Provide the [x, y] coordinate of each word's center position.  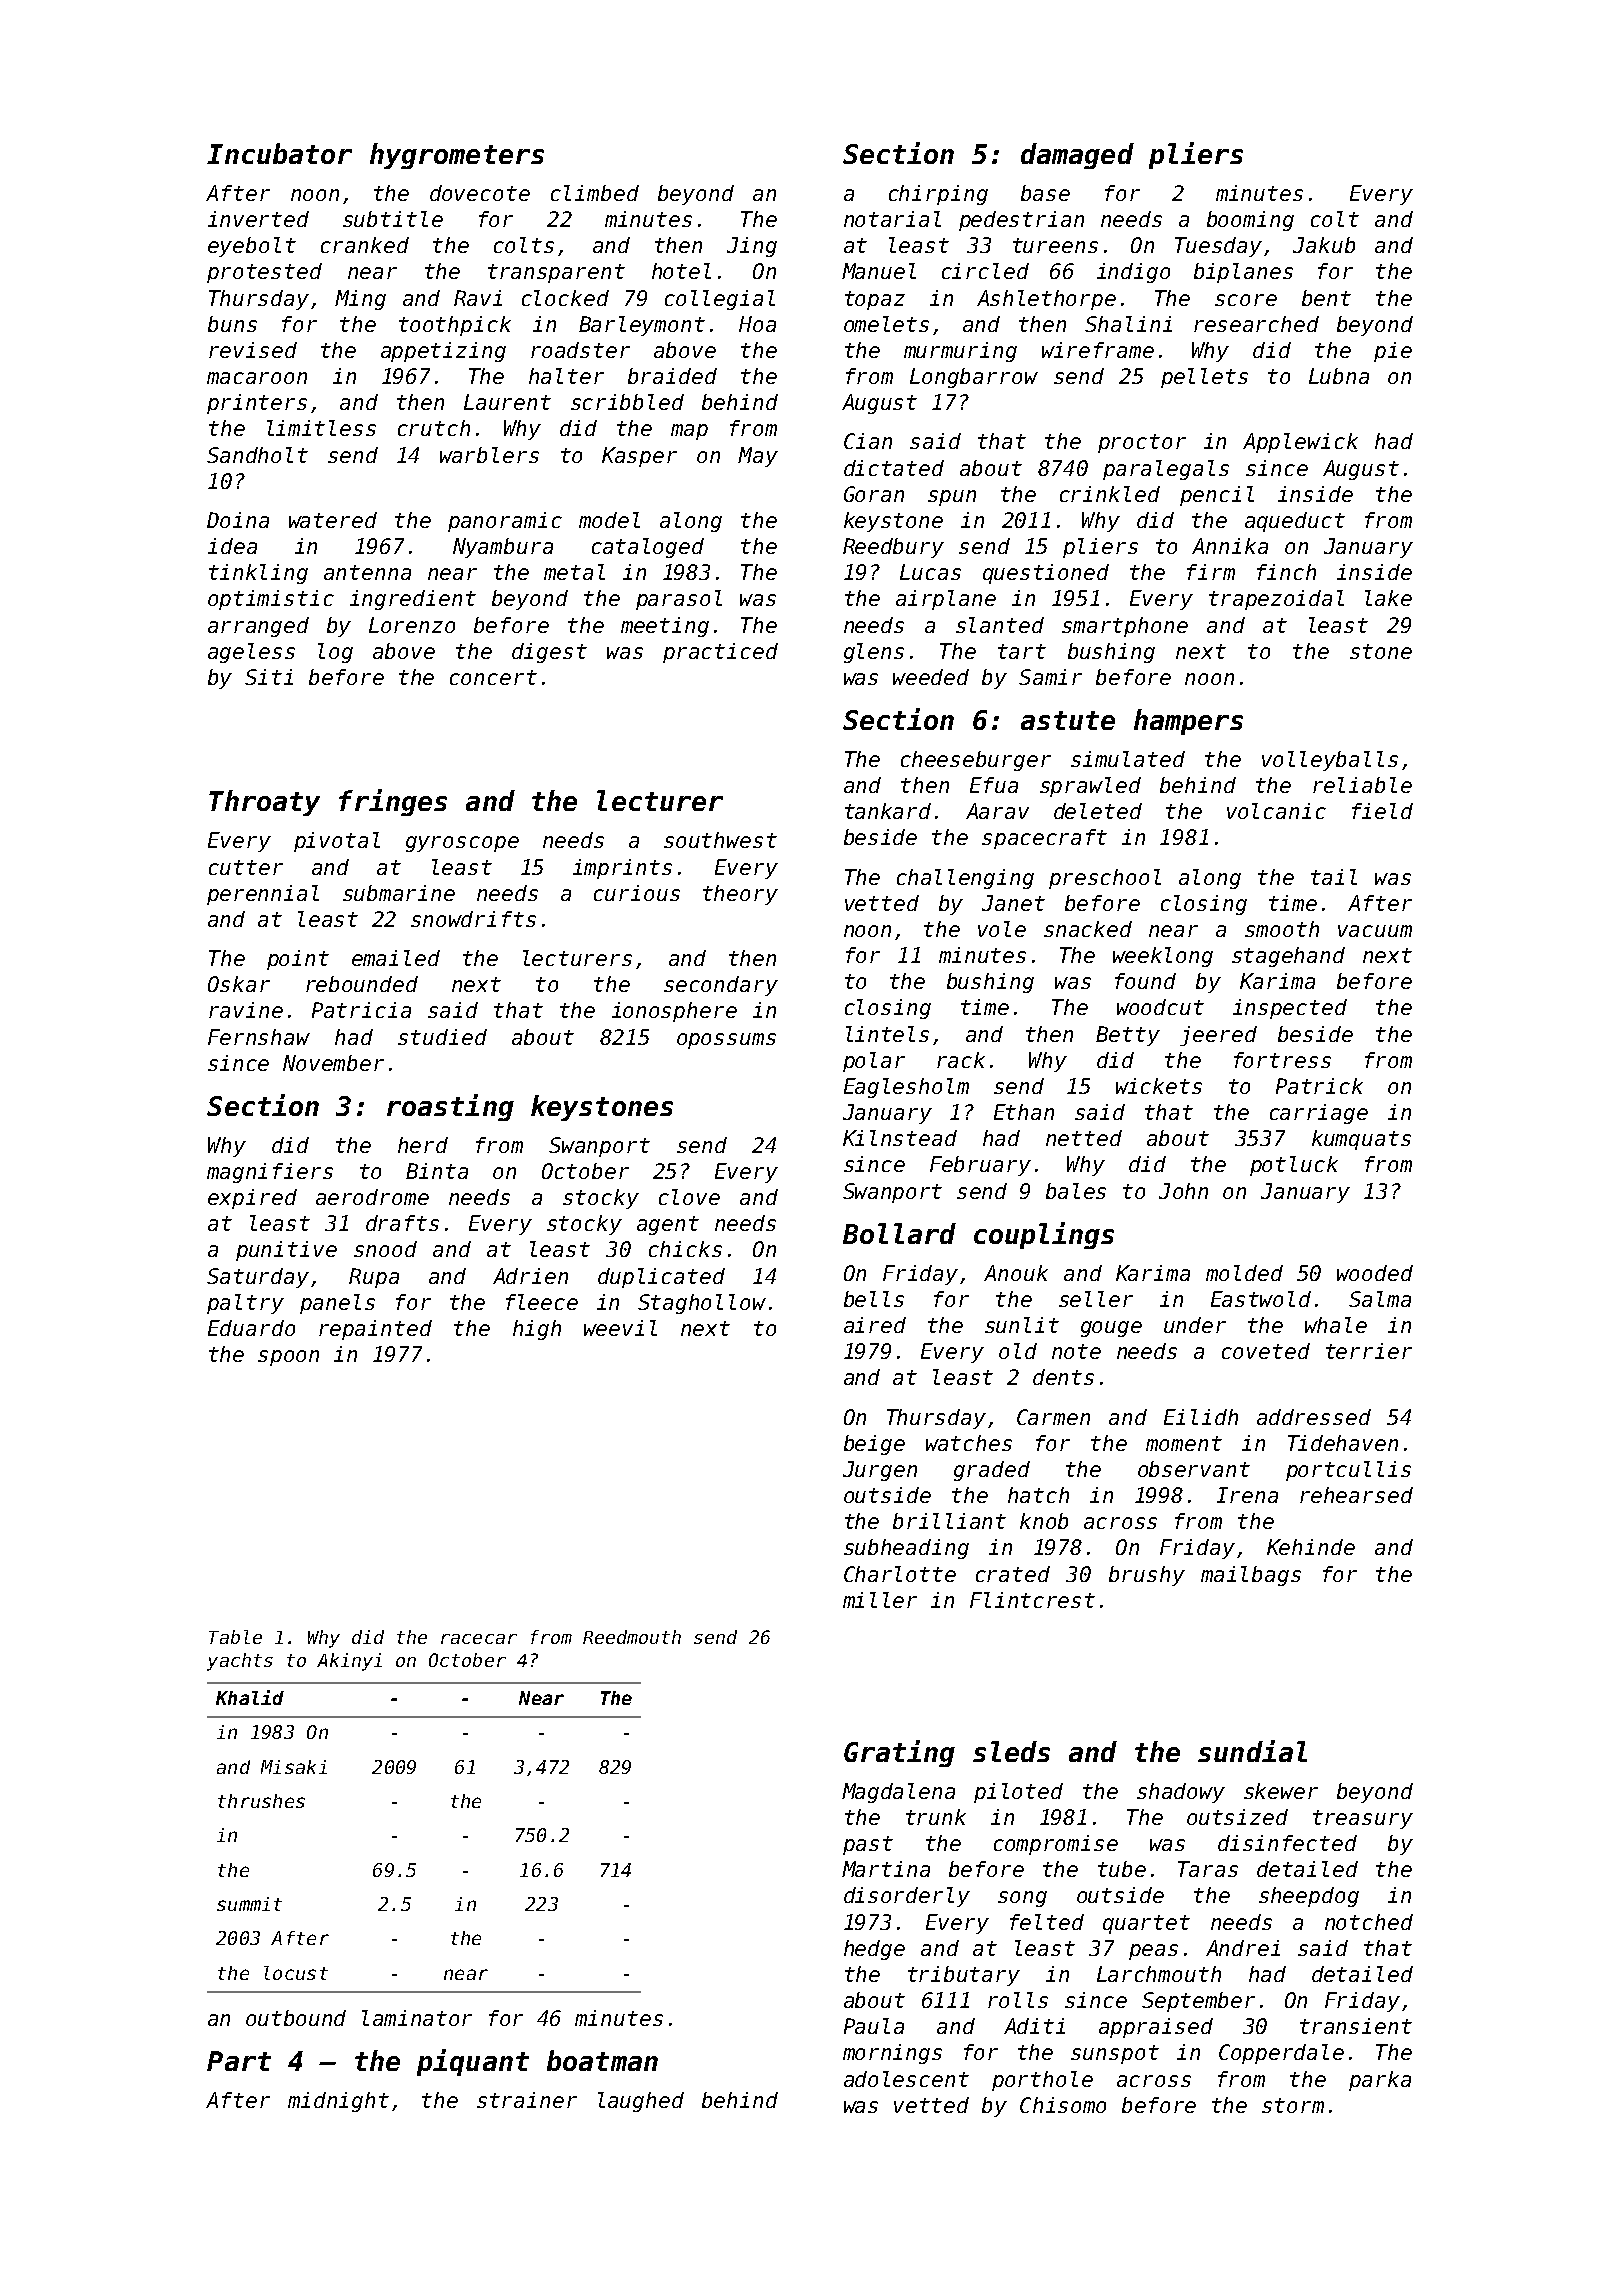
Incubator [279, 153]
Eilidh [1201, 1417]
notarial [892, 219]
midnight [338, 2102]
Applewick [1300, 443]
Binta [437, 1171]
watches [969, 1443]
